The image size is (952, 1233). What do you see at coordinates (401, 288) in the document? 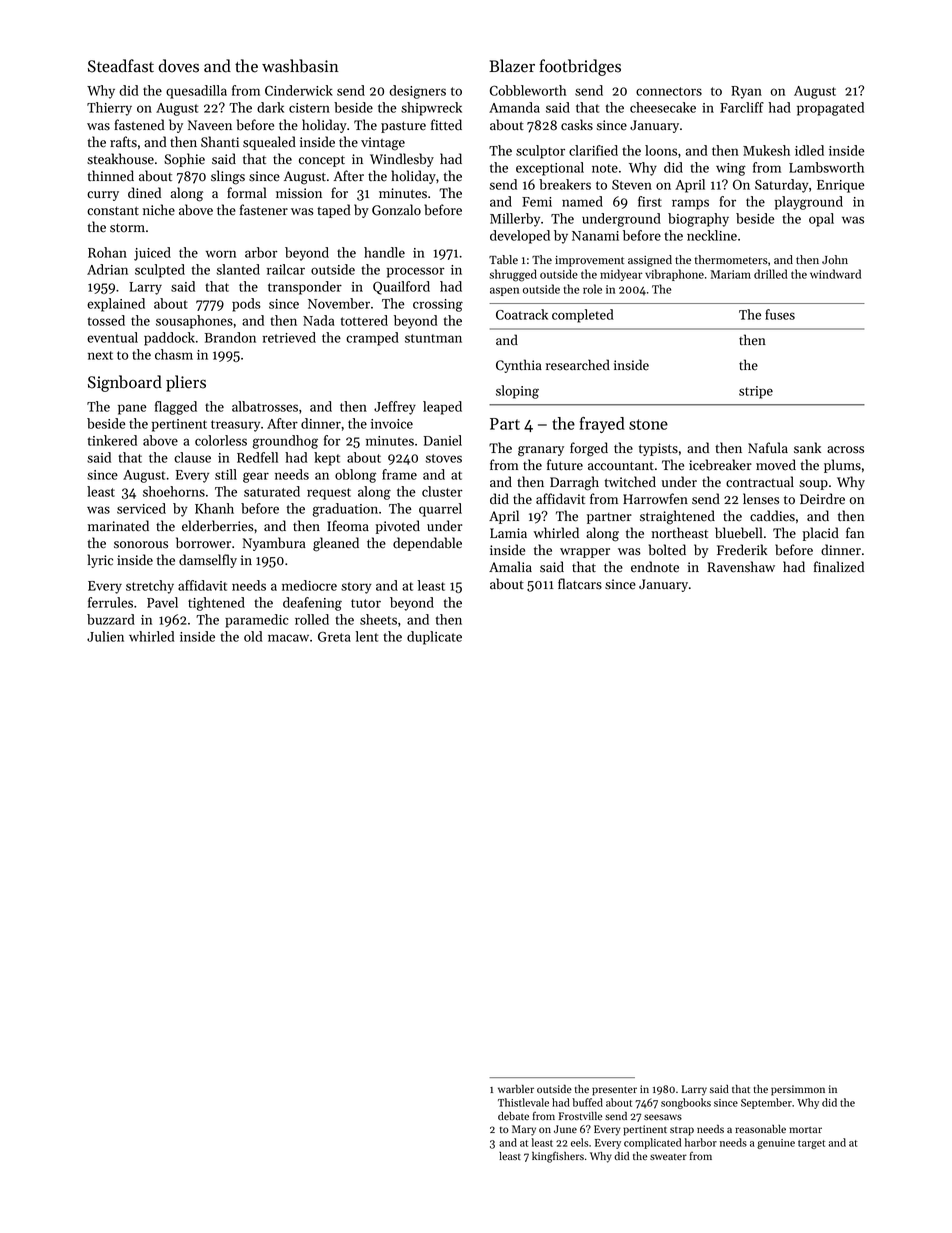
I see `Quailford` at bounding box center [401, 288].
